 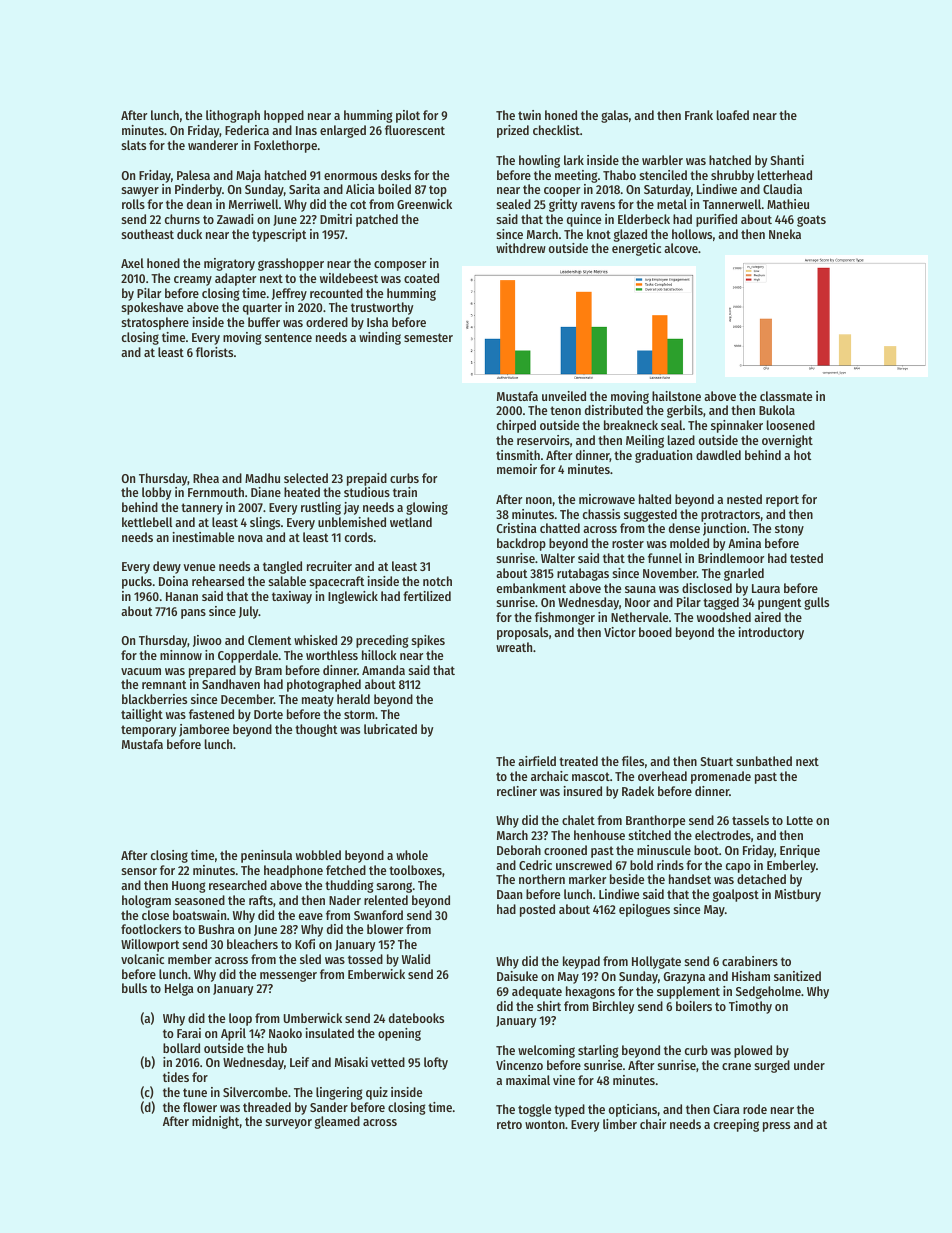 I want to click on peninsula, so click(x=266, y=856).
